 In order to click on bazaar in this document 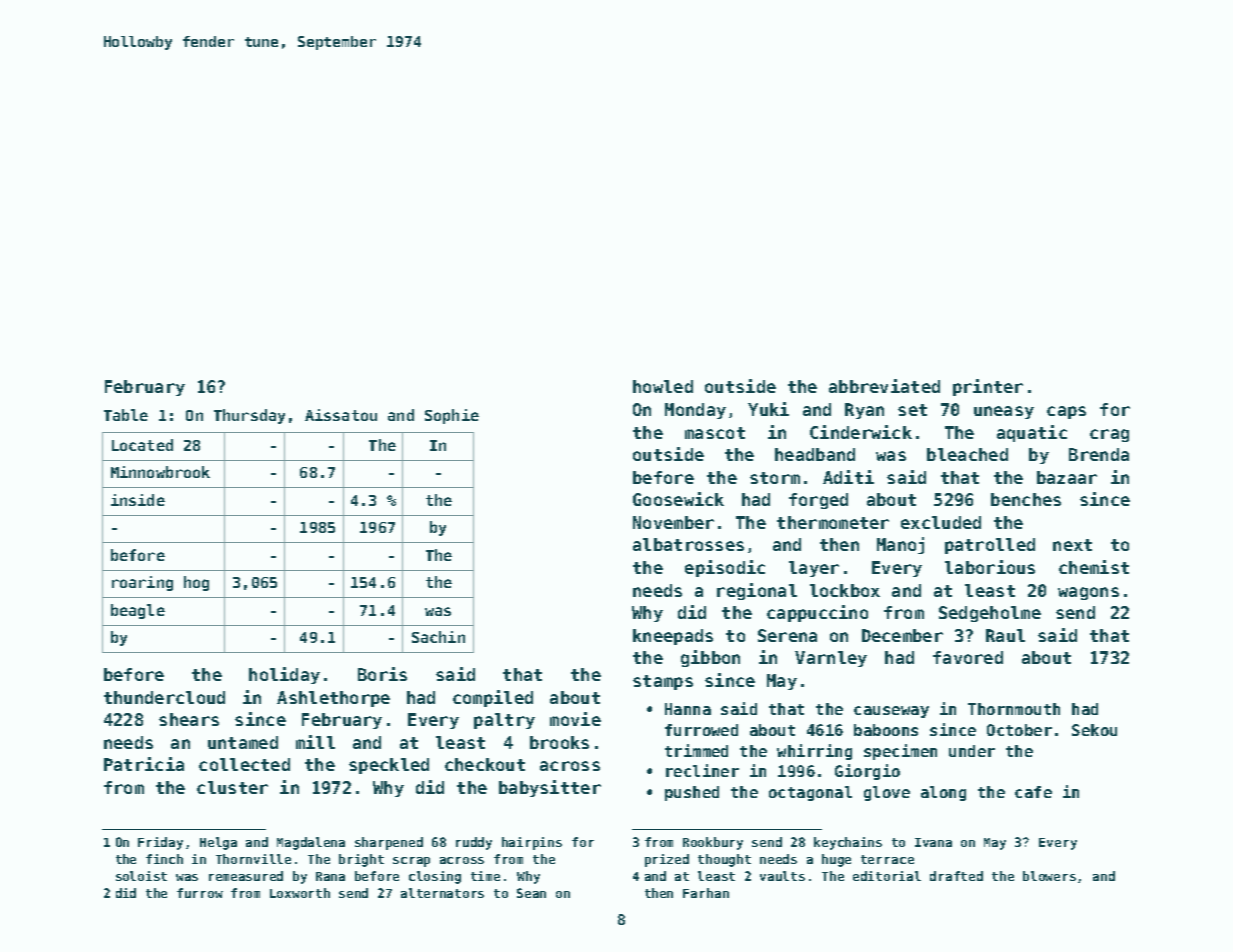, I will do `click(1067, 477)`.
